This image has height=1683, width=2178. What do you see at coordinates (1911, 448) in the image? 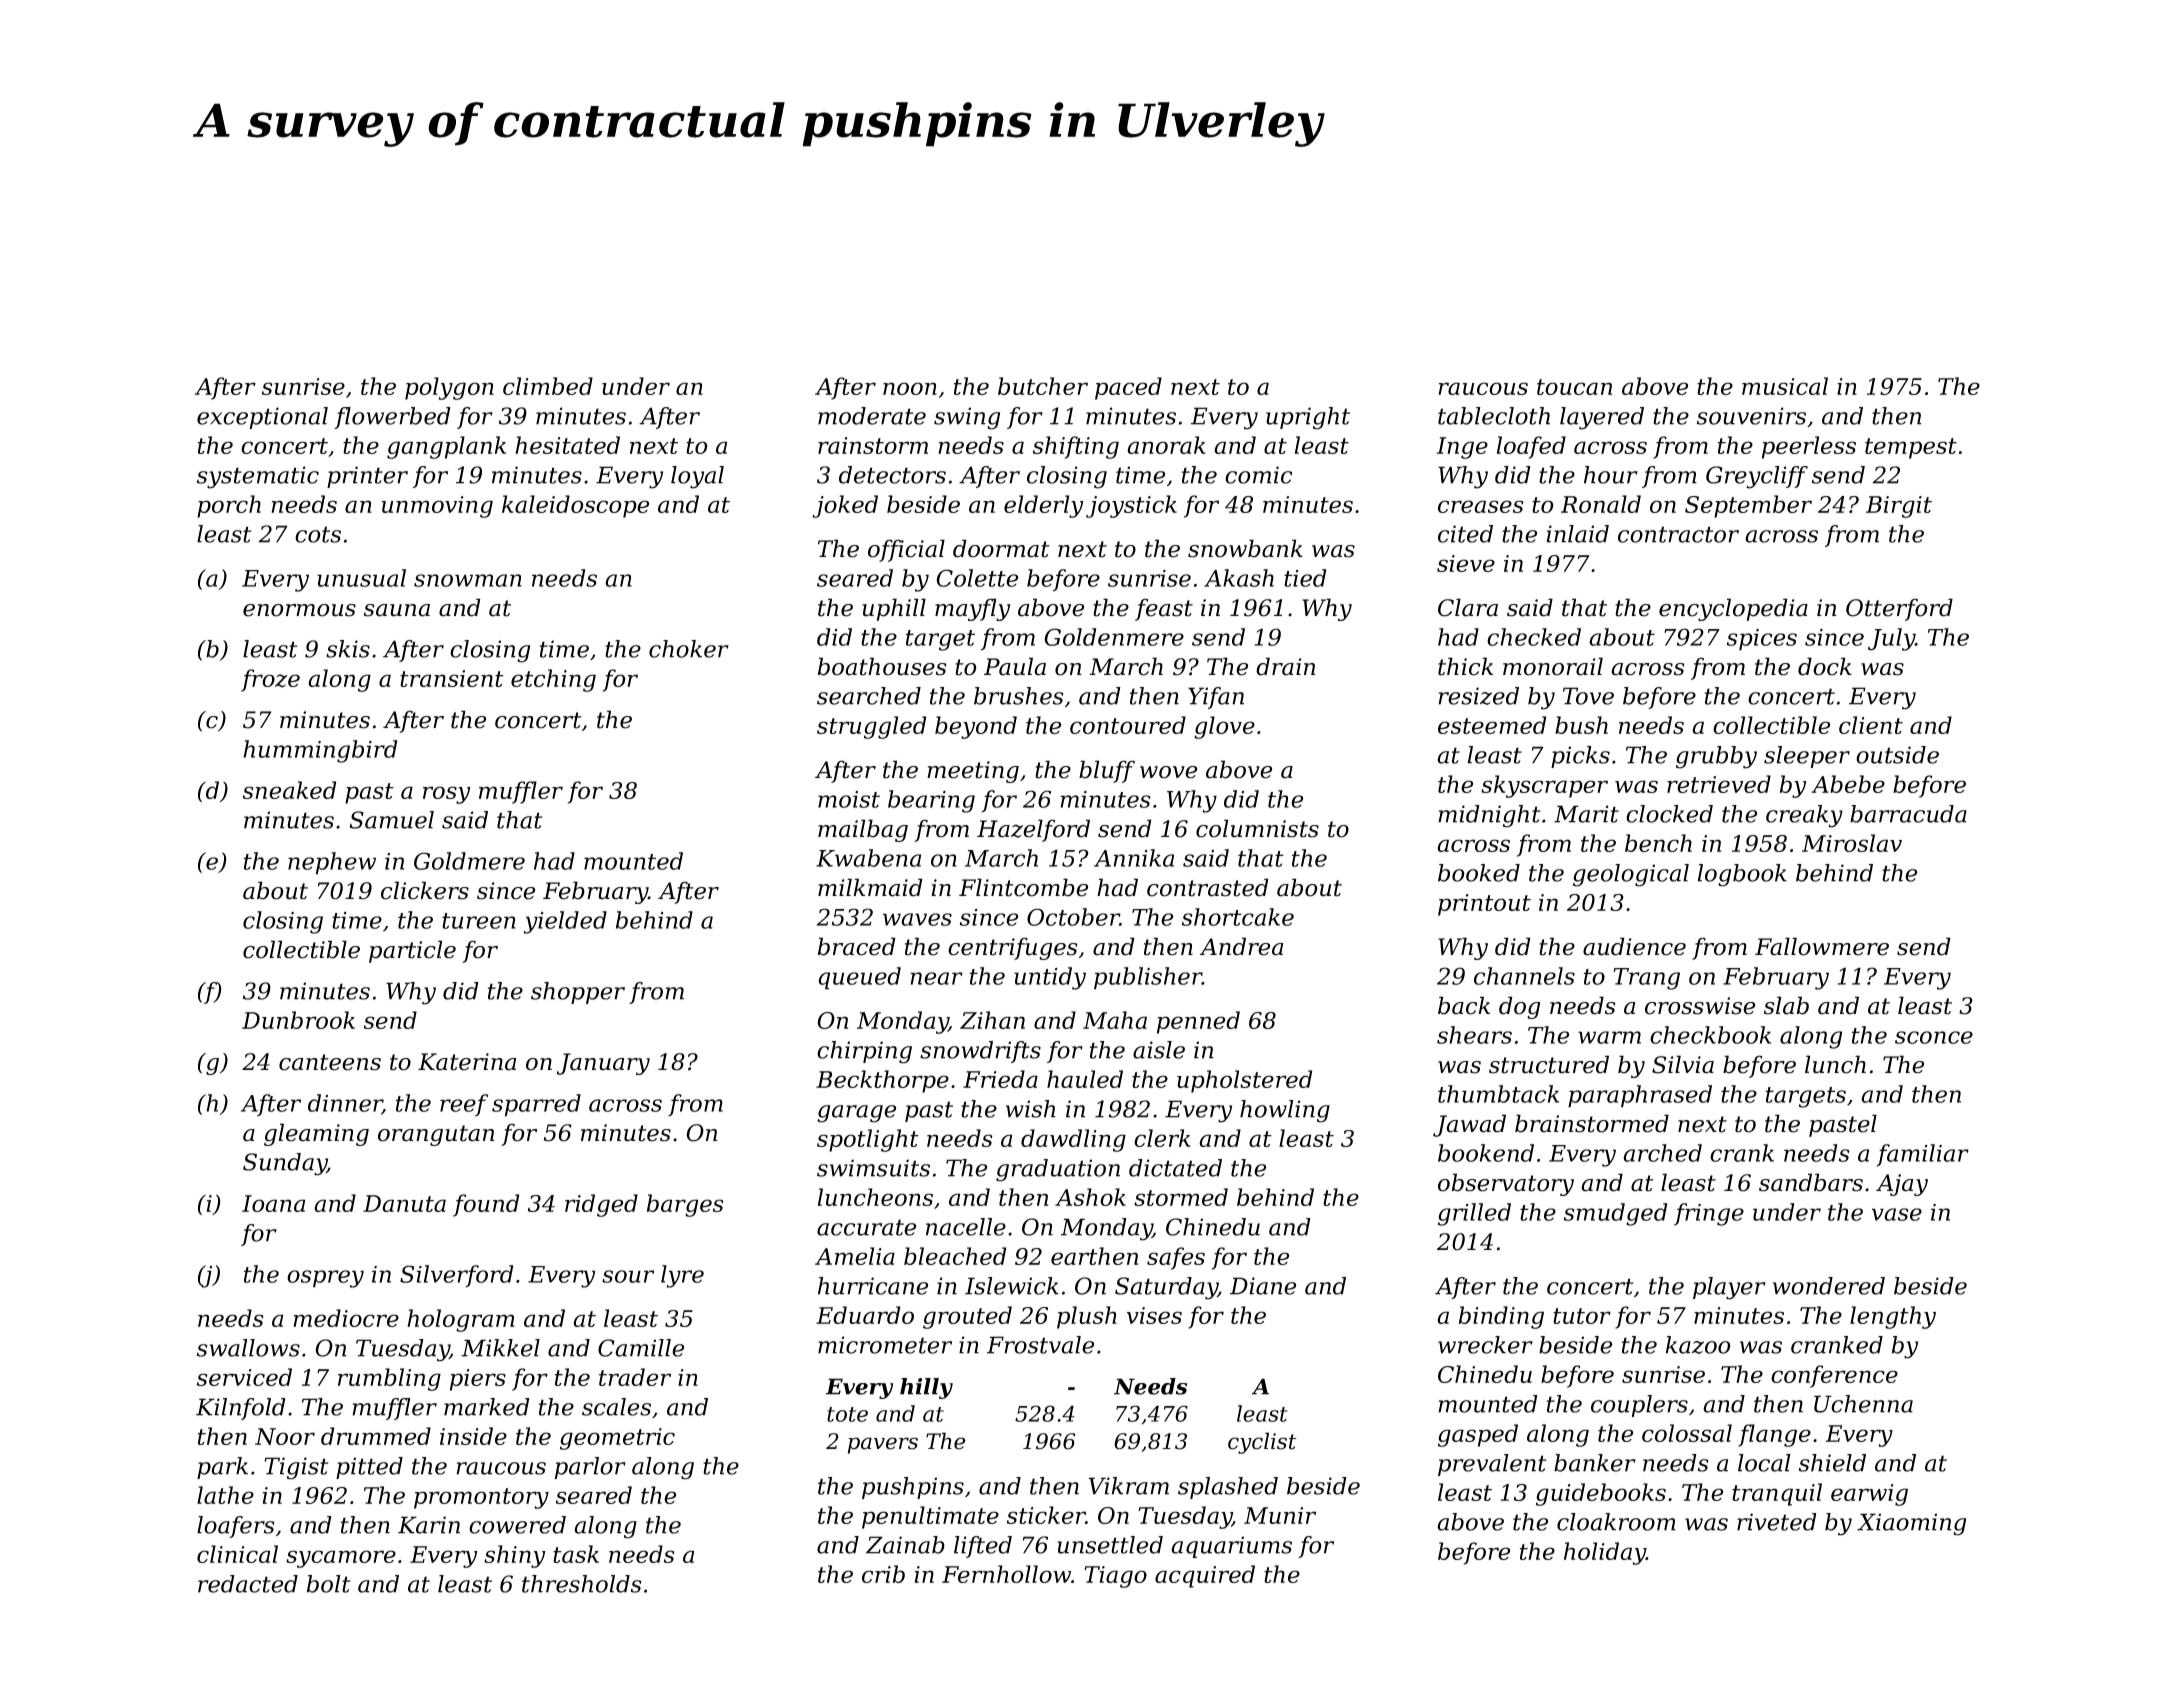
I see `tempest` at bounding box center [1911, 448].
